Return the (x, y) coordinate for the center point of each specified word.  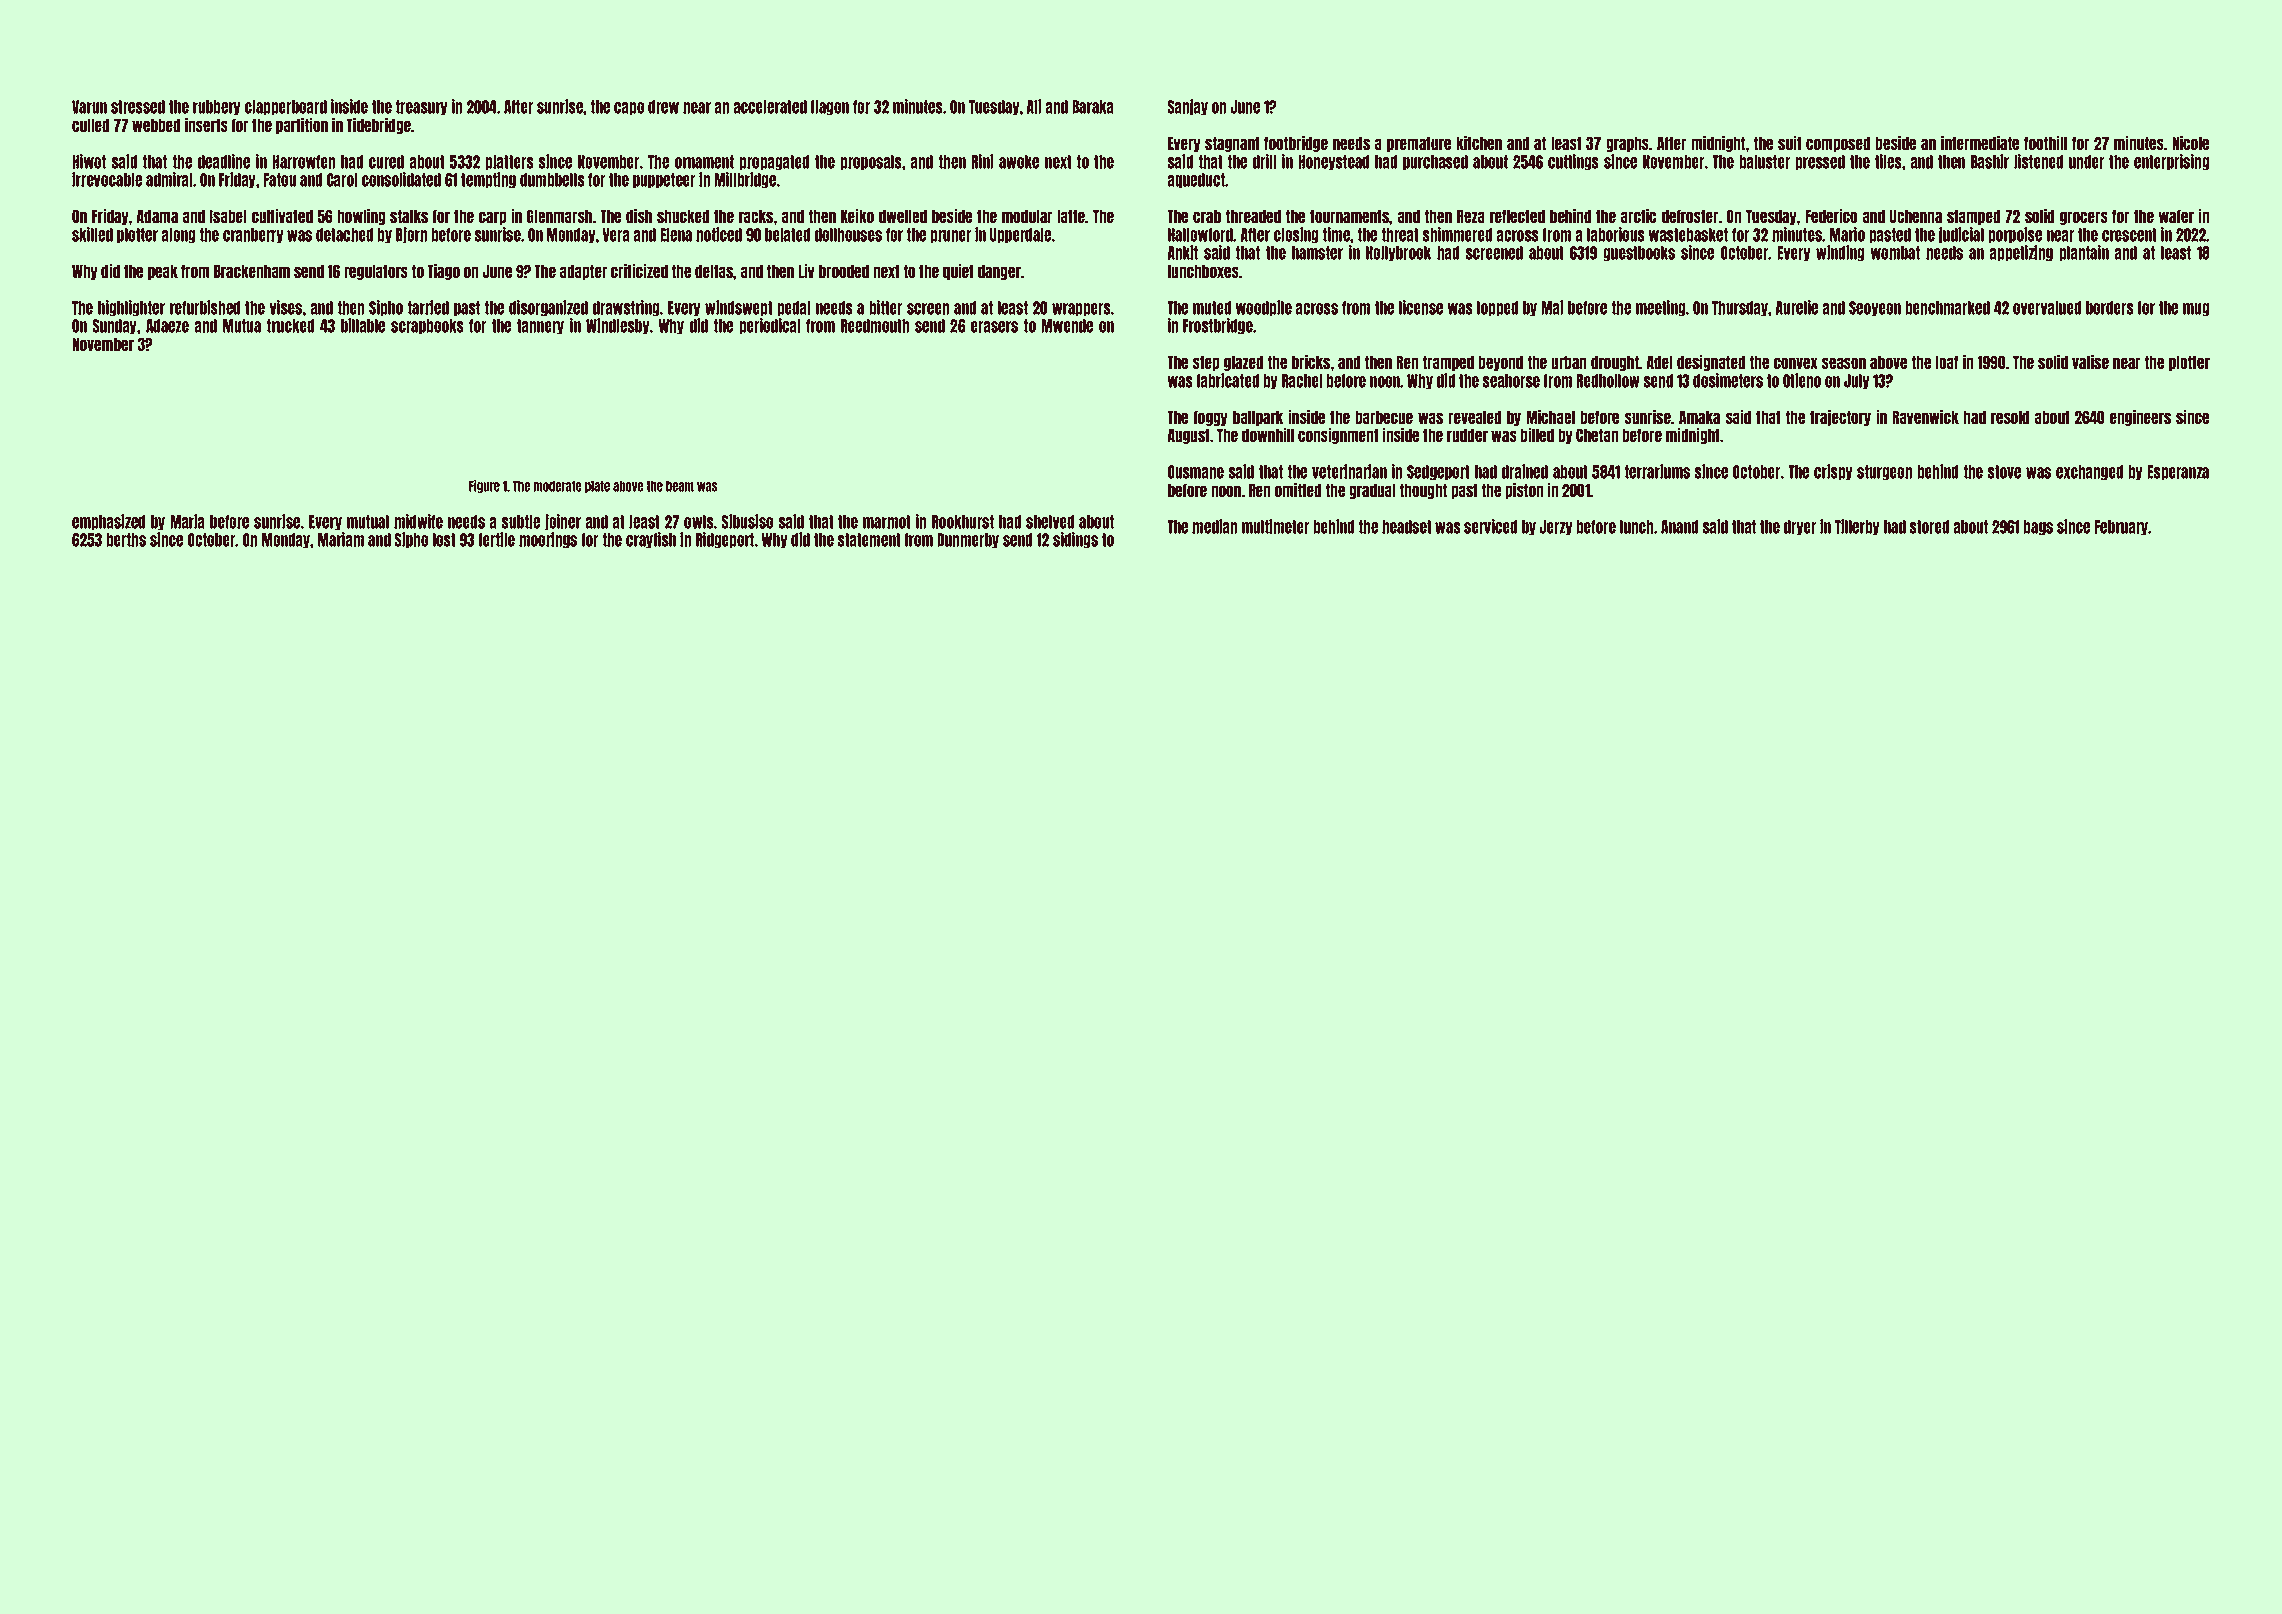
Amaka (1699, 417)
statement (869, 540)
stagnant (1232, 144)
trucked (290, 326)
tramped (1448, 363)
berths (126, 540)
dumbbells (552, 180)
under (2086, 162)
